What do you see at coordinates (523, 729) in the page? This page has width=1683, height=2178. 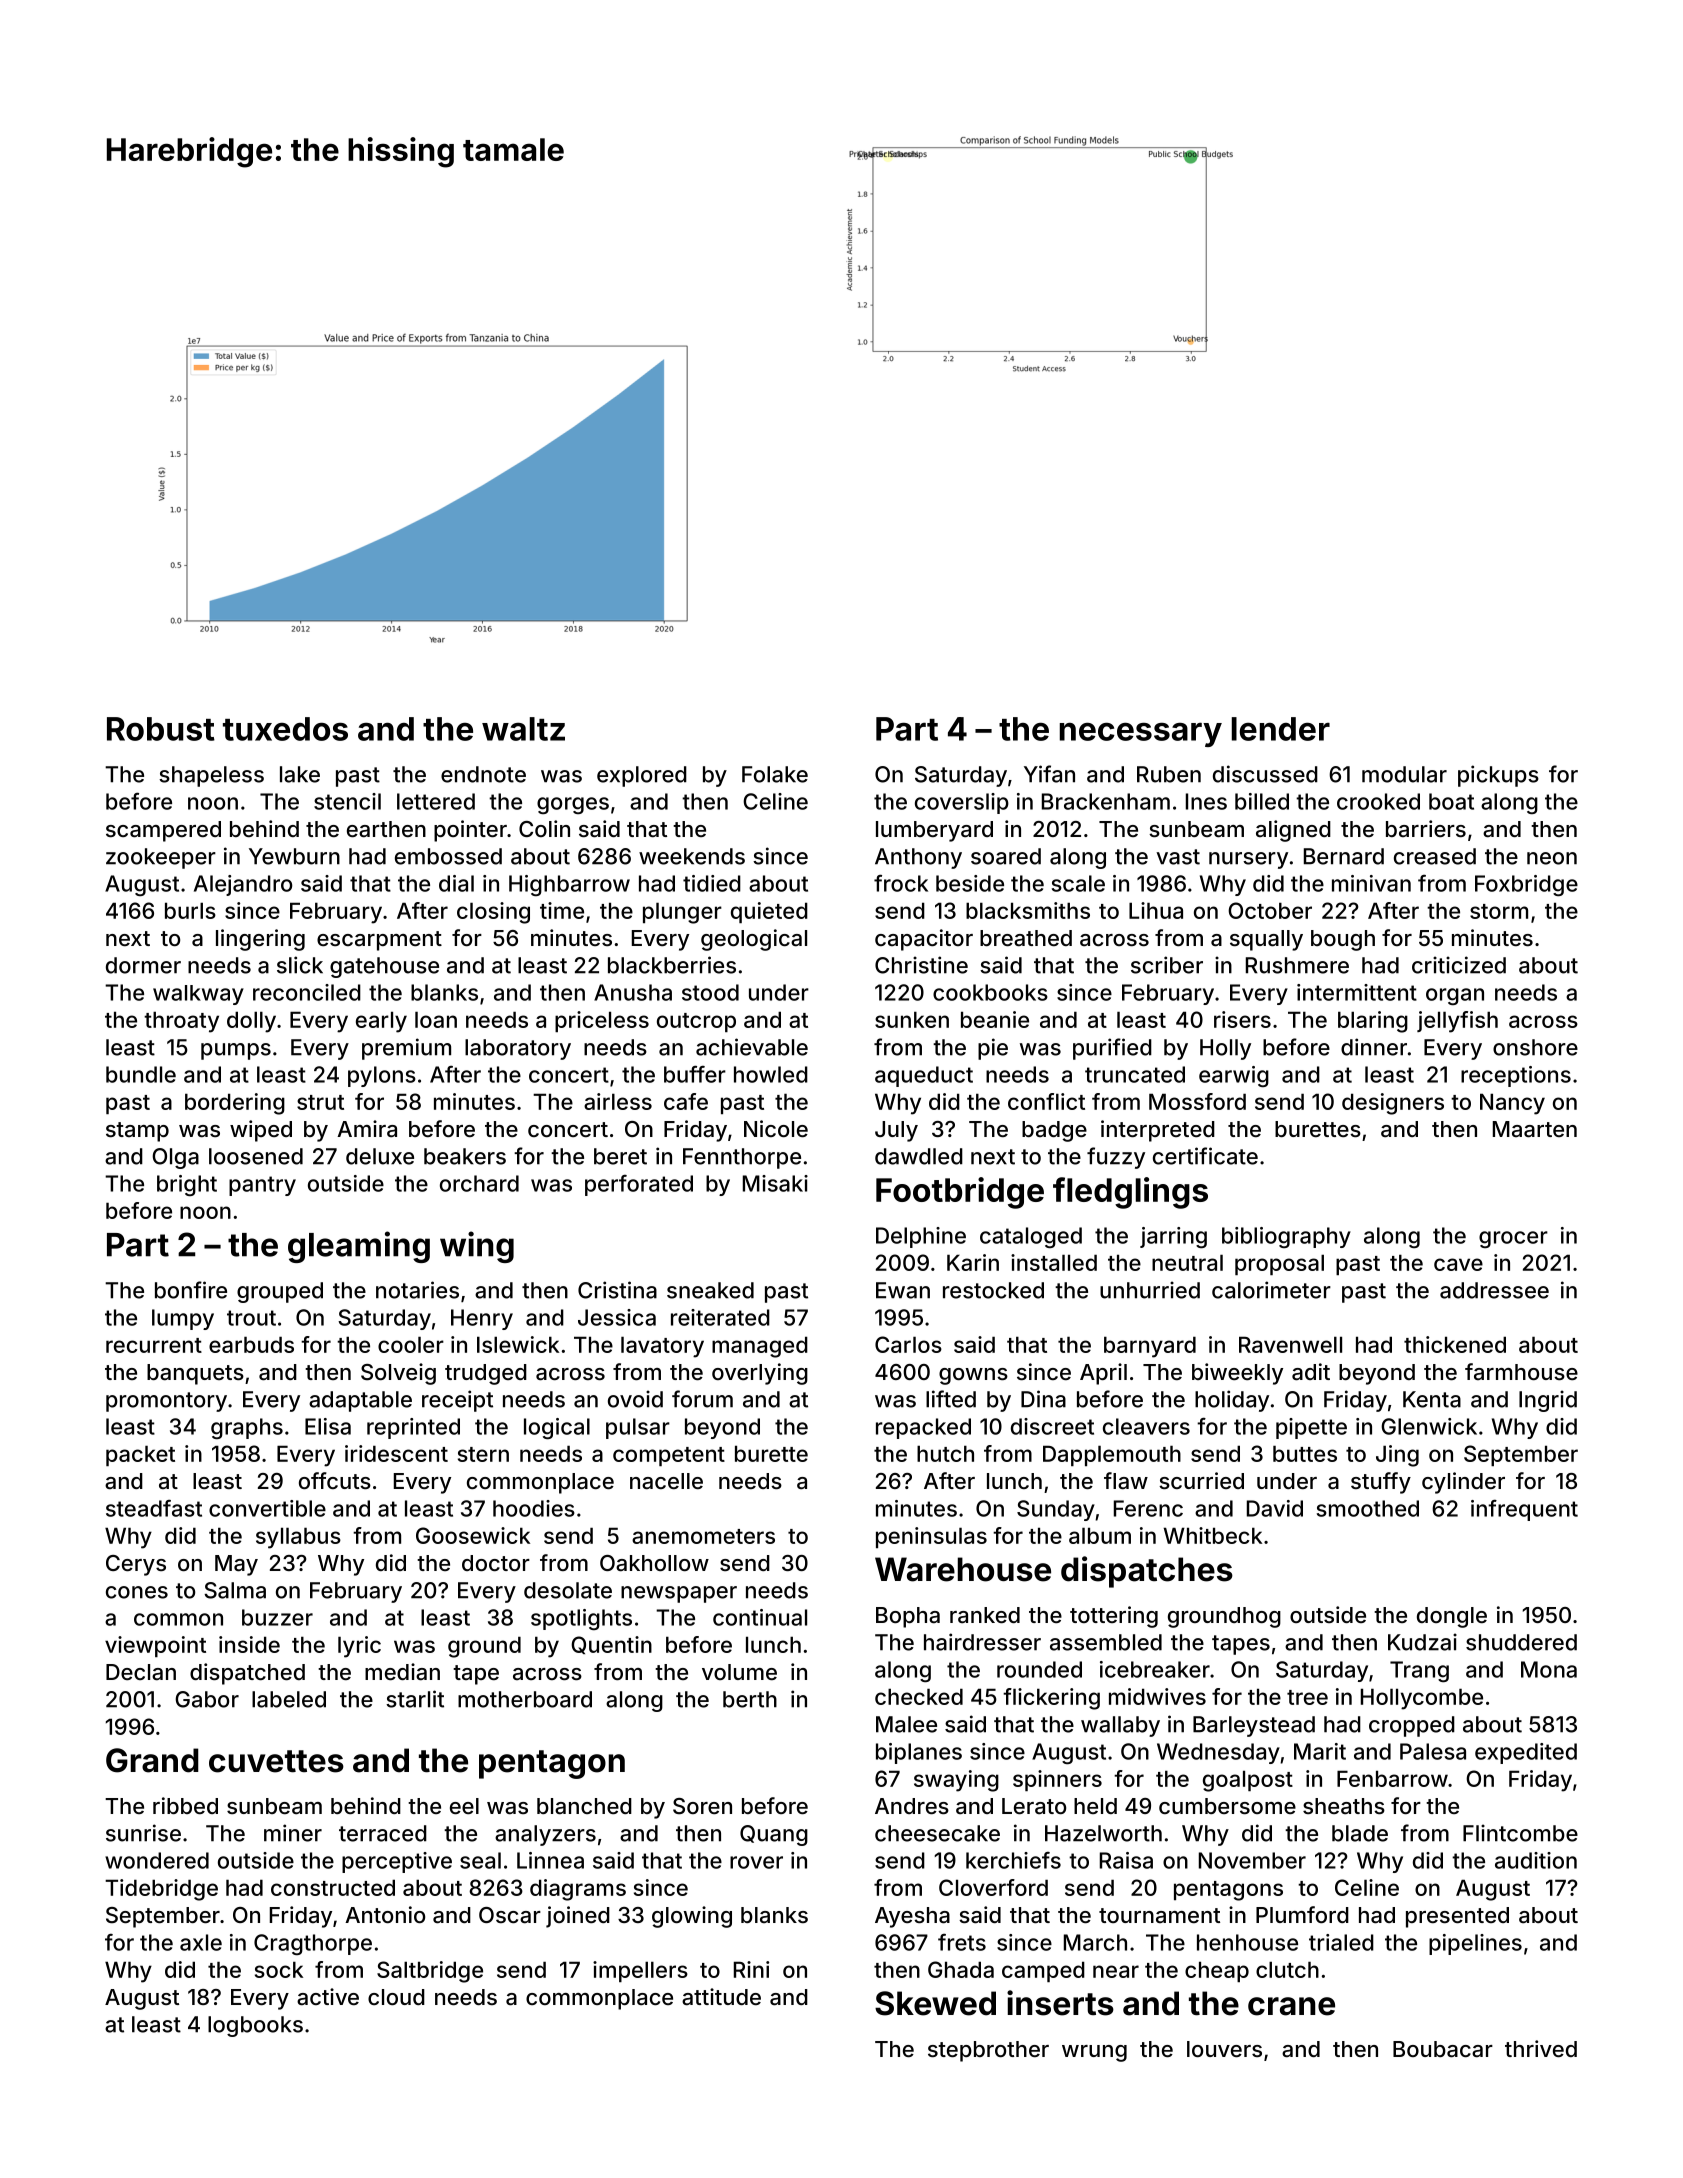 I see `waltz` at bounding box center [523, 729].
